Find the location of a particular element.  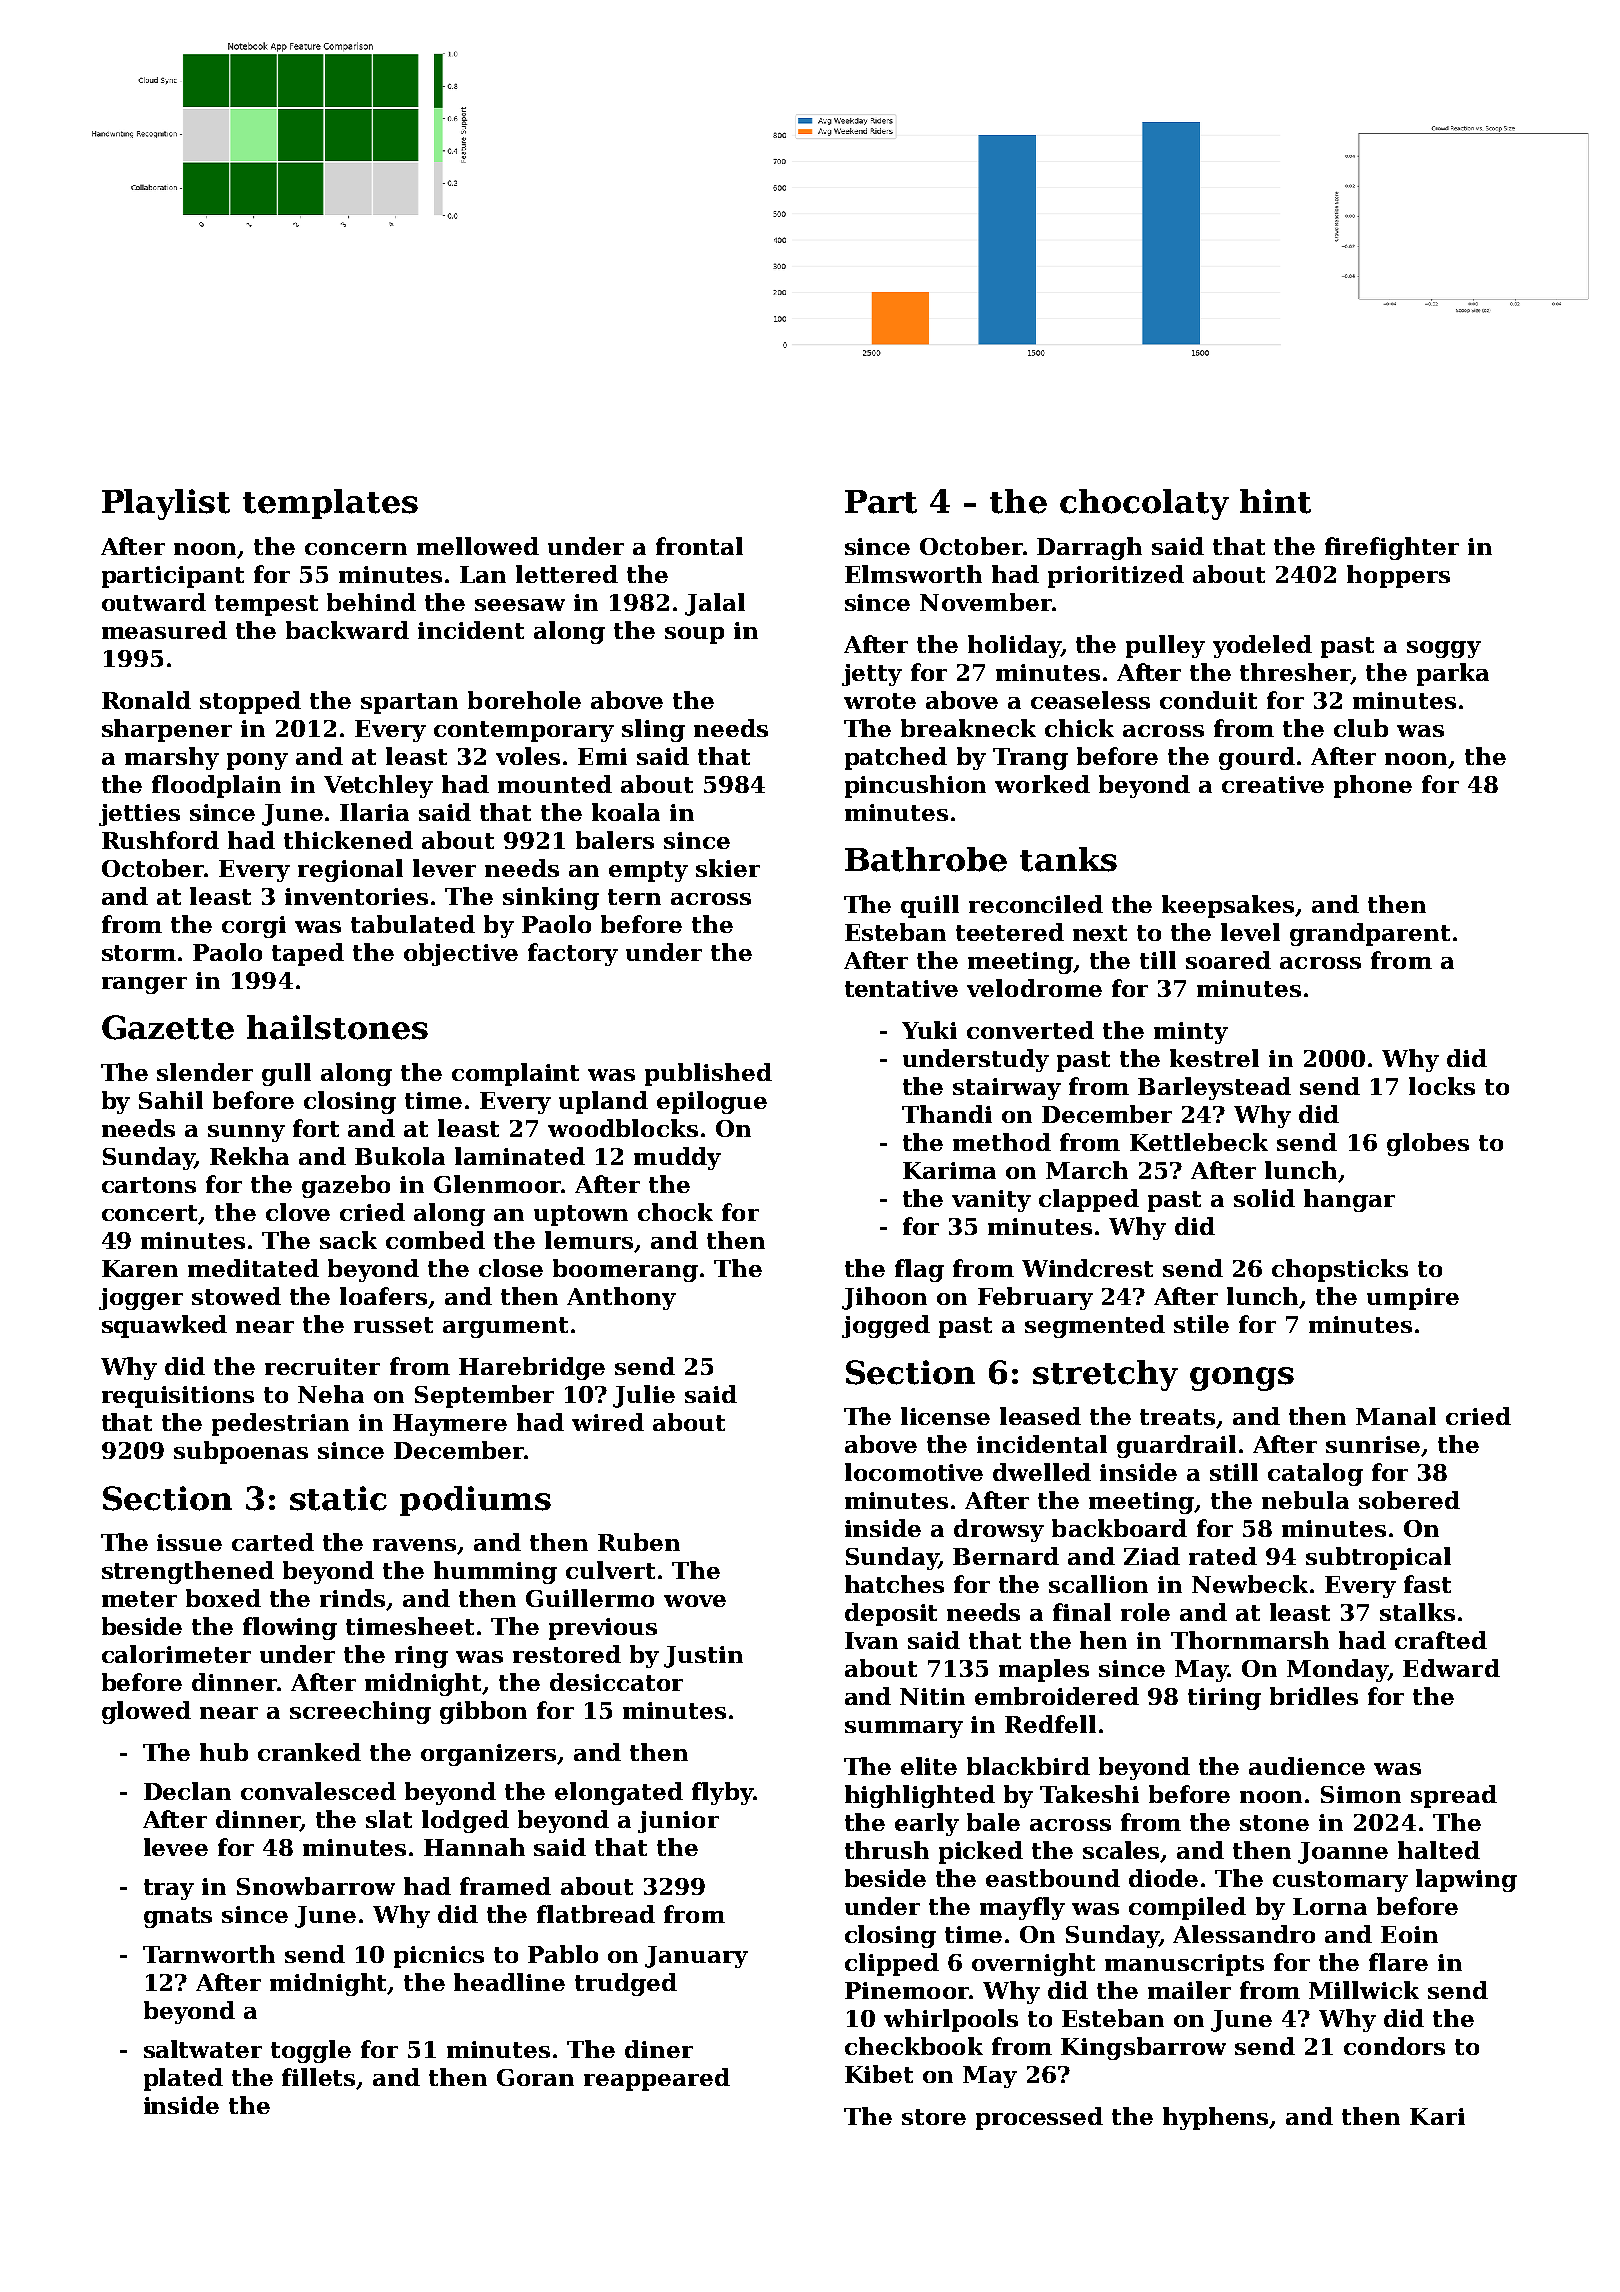

Playlist is located at coordinates (166, 504).
